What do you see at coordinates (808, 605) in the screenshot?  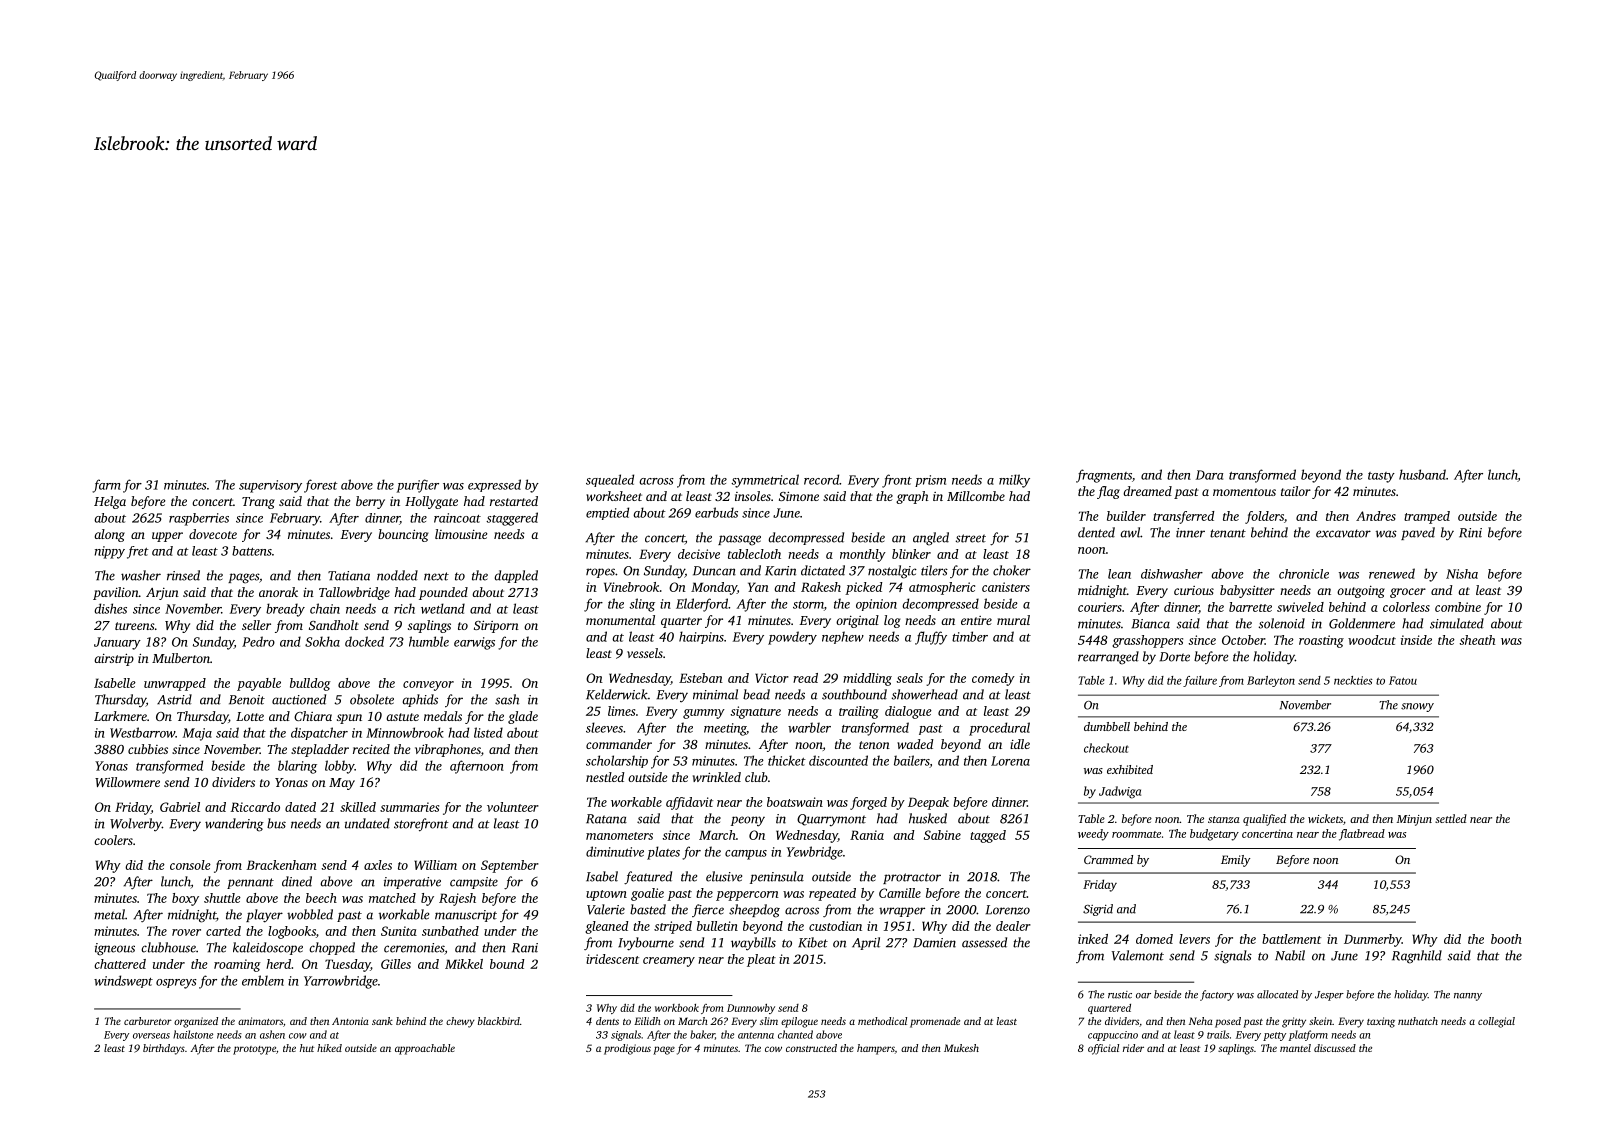 I see `storm` at bounding box center [808, 605].
